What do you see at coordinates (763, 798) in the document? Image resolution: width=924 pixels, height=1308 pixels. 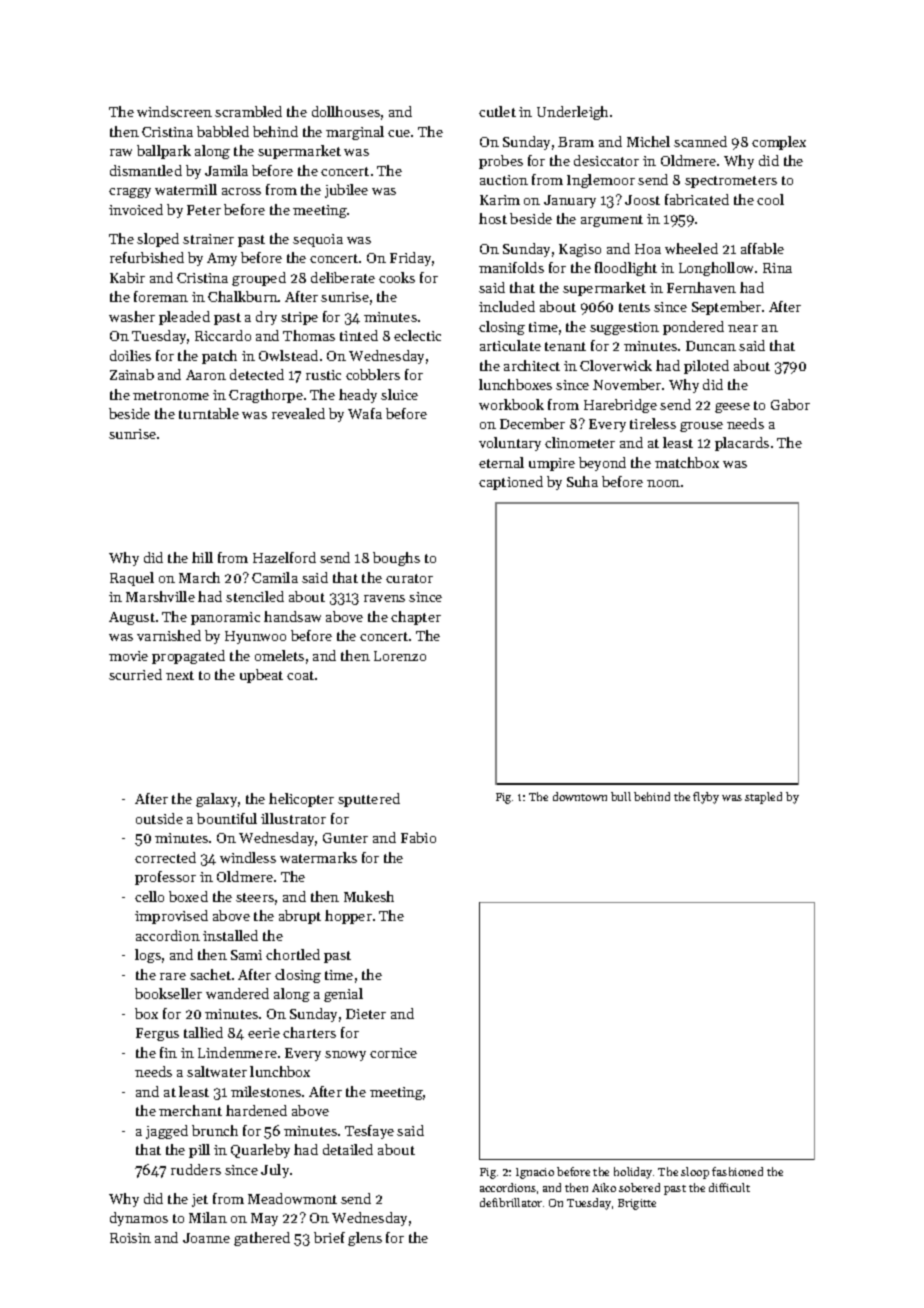 I see `stapled` at bounding box center [763, 798].
